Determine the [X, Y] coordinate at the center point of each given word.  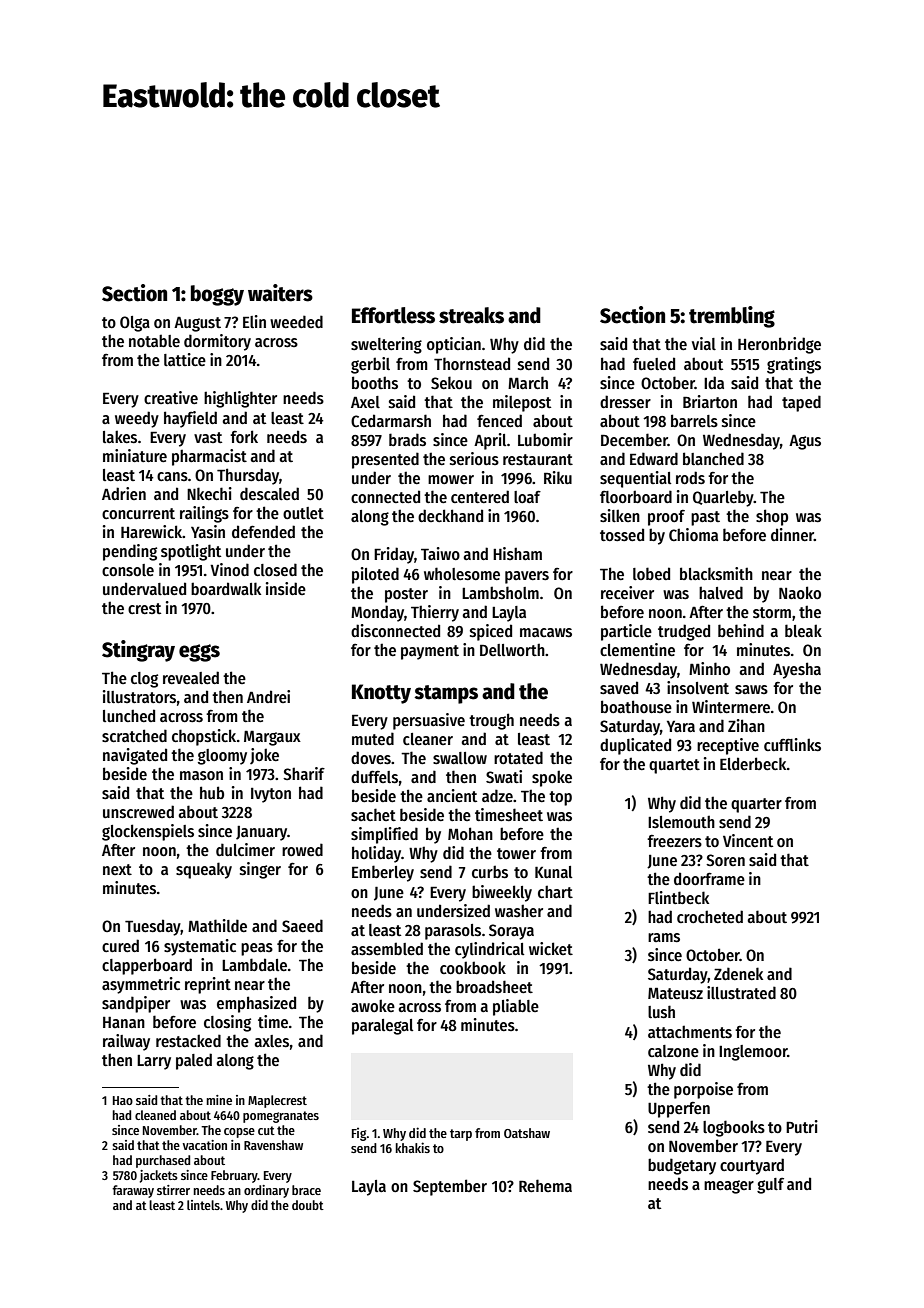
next [117, 869]
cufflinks [792, 744]
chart [555, 892]
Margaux [272, 738]
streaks [471, 315]
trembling [732, 317]
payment [430, 652]
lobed [651, 573]
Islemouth [681, 822]
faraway [133, 1191]
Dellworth [512, 650]
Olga [135, 324]
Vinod [229, 569]
